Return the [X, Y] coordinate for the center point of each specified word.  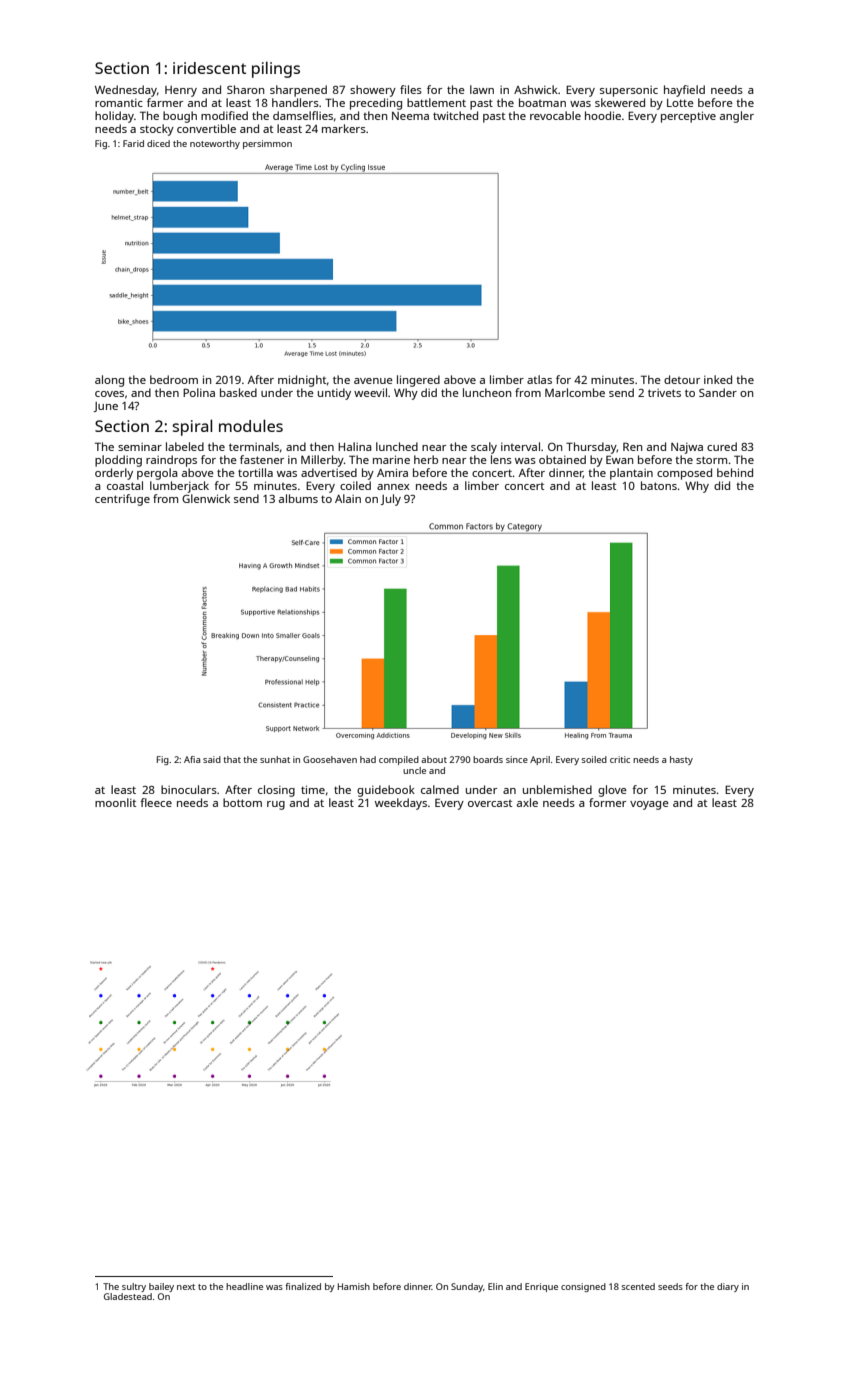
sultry [134, 1287]
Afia [192, 759]
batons [659, 485]
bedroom [174, 379]
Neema [410, 116]
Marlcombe [575, 392]
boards [488, 759]
